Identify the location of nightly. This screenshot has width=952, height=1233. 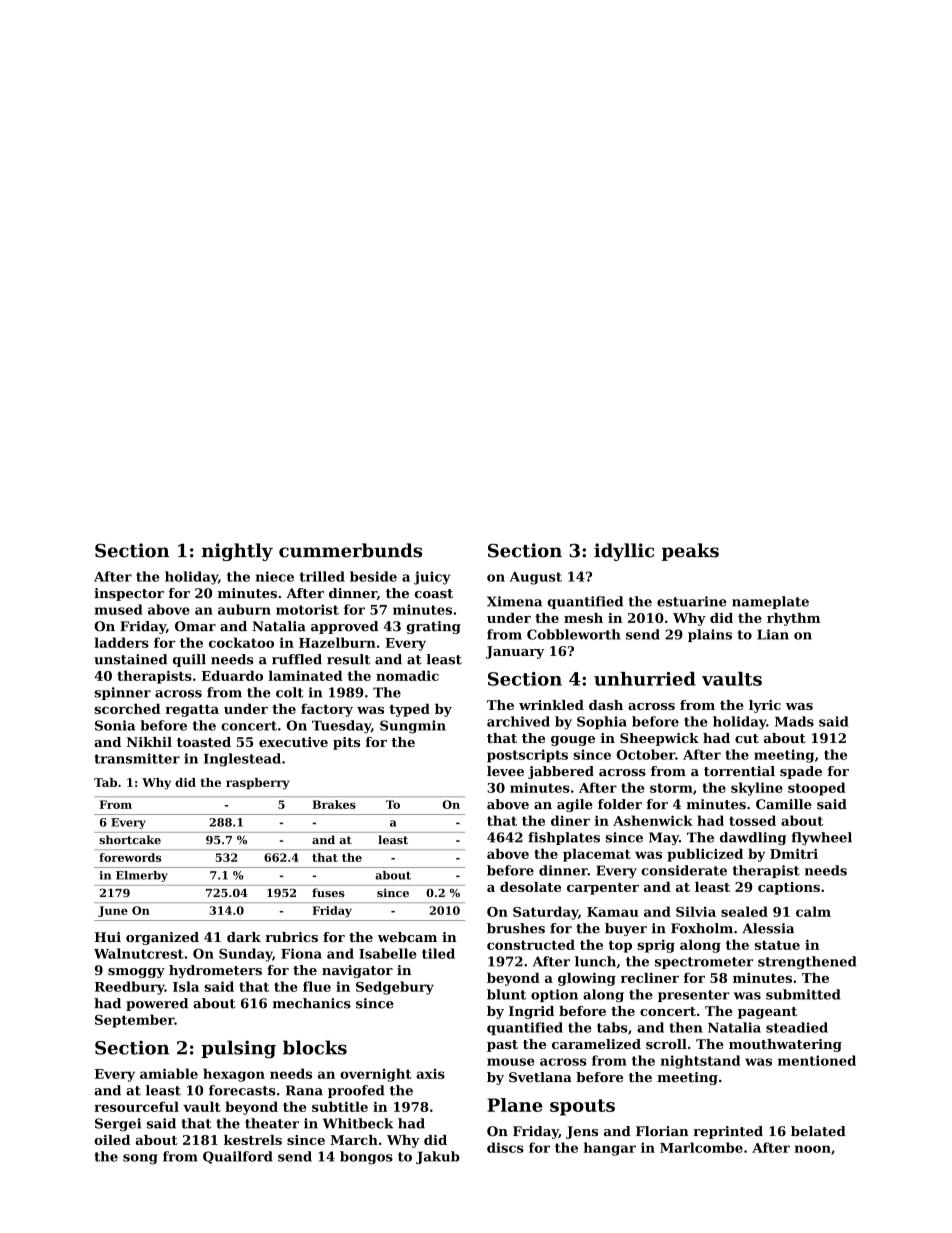
(237, 552).
